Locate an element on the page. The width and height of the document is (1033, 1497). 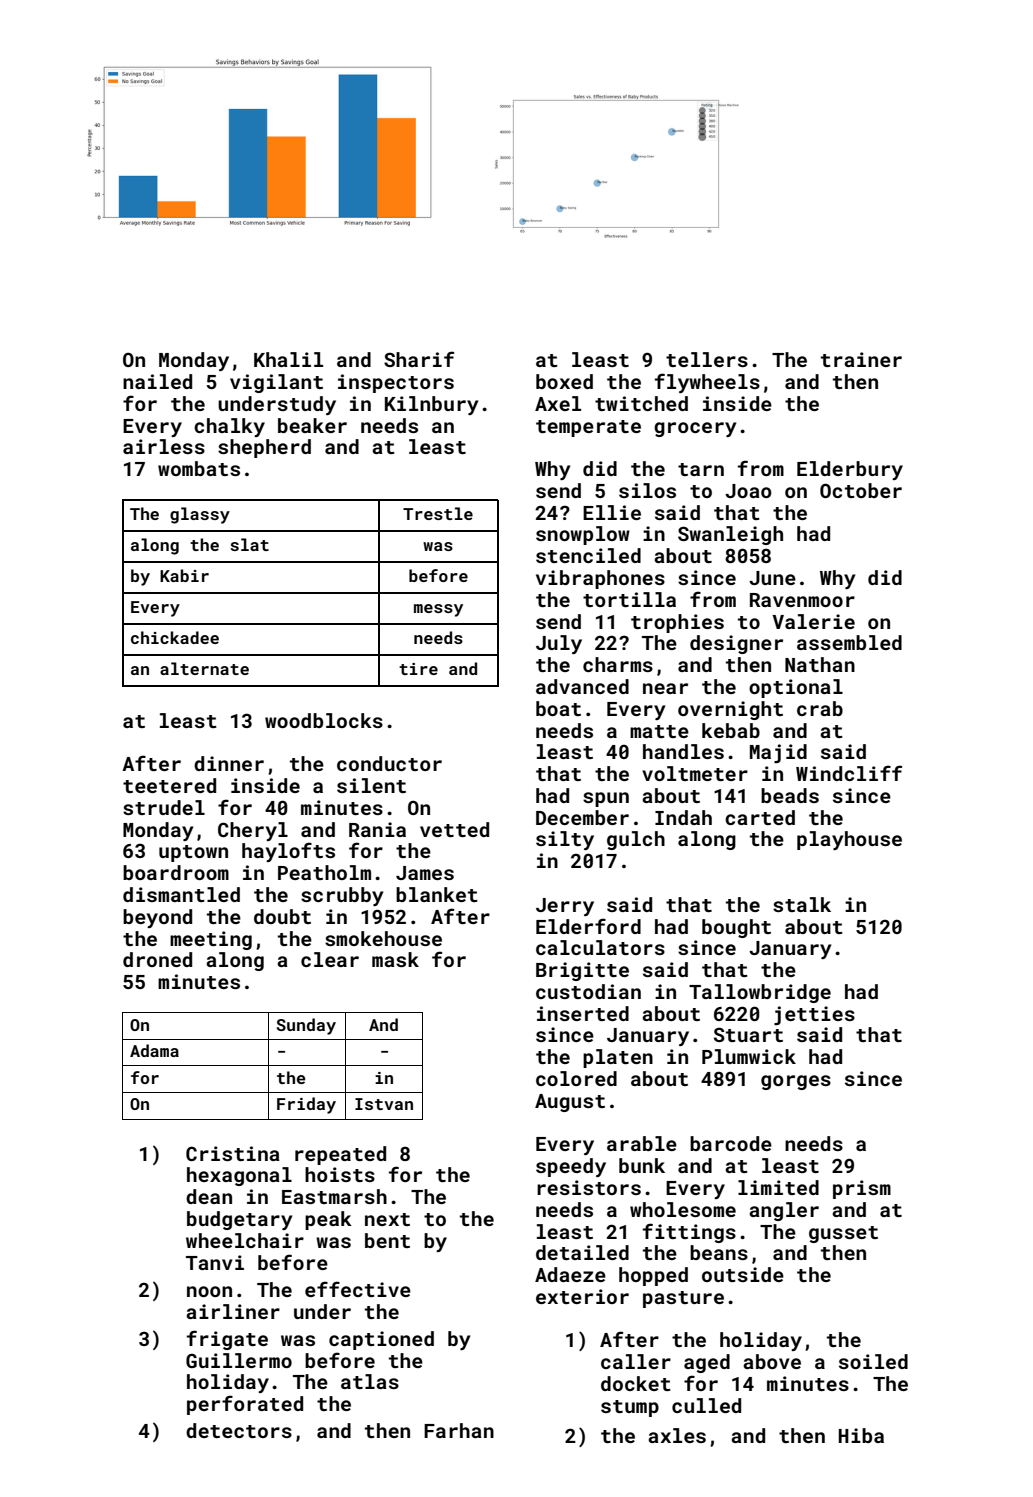
alternate is located at coordinates (204, 668).
